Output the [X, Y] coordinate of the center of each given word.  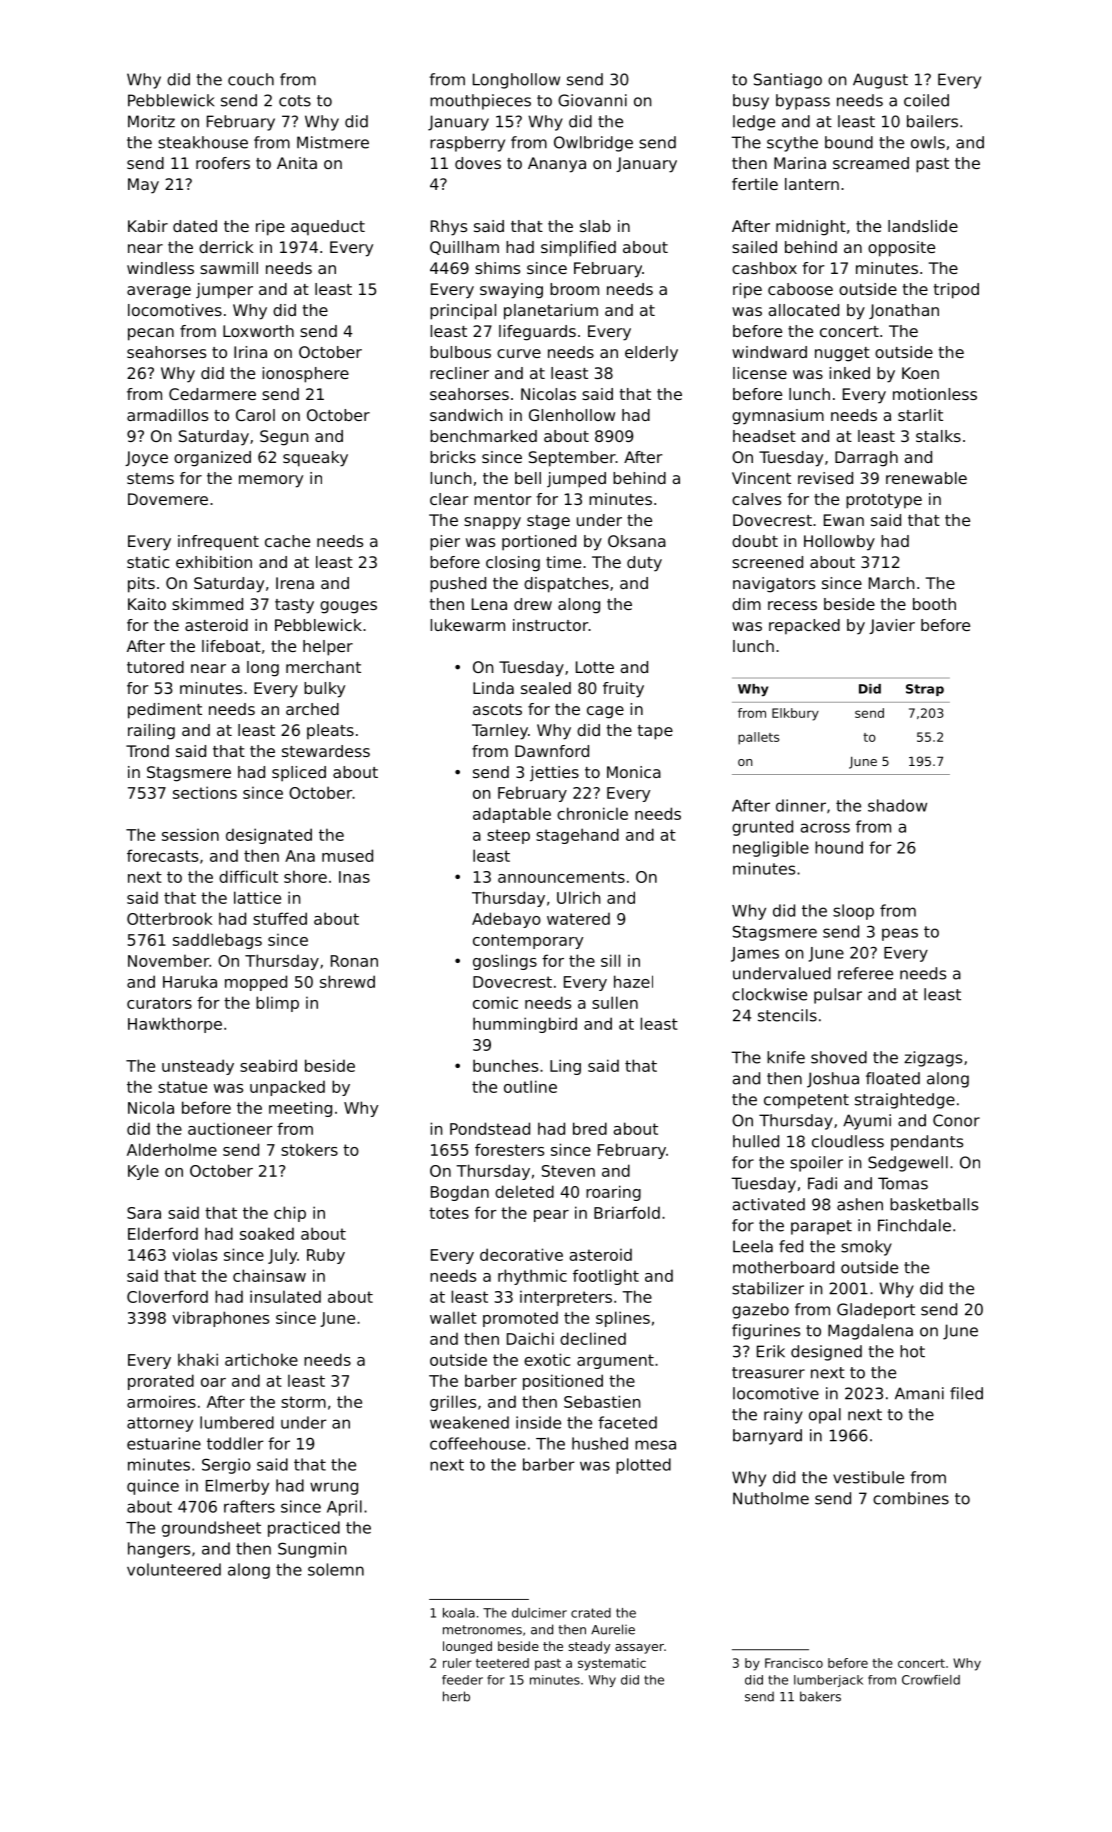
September [572, 459]
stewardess [326, 751]
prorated [161, 1382]
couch [251, 79]
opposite [901, 249]
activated [769, 1204]
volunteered [174, 1569]
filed [966, 1393]
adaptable [512, 815]
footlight [606, 1277]
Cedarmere [212, 394]
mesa [655, 1445]
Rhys [449, 228]
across [825, 828]
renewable [926, 478]
